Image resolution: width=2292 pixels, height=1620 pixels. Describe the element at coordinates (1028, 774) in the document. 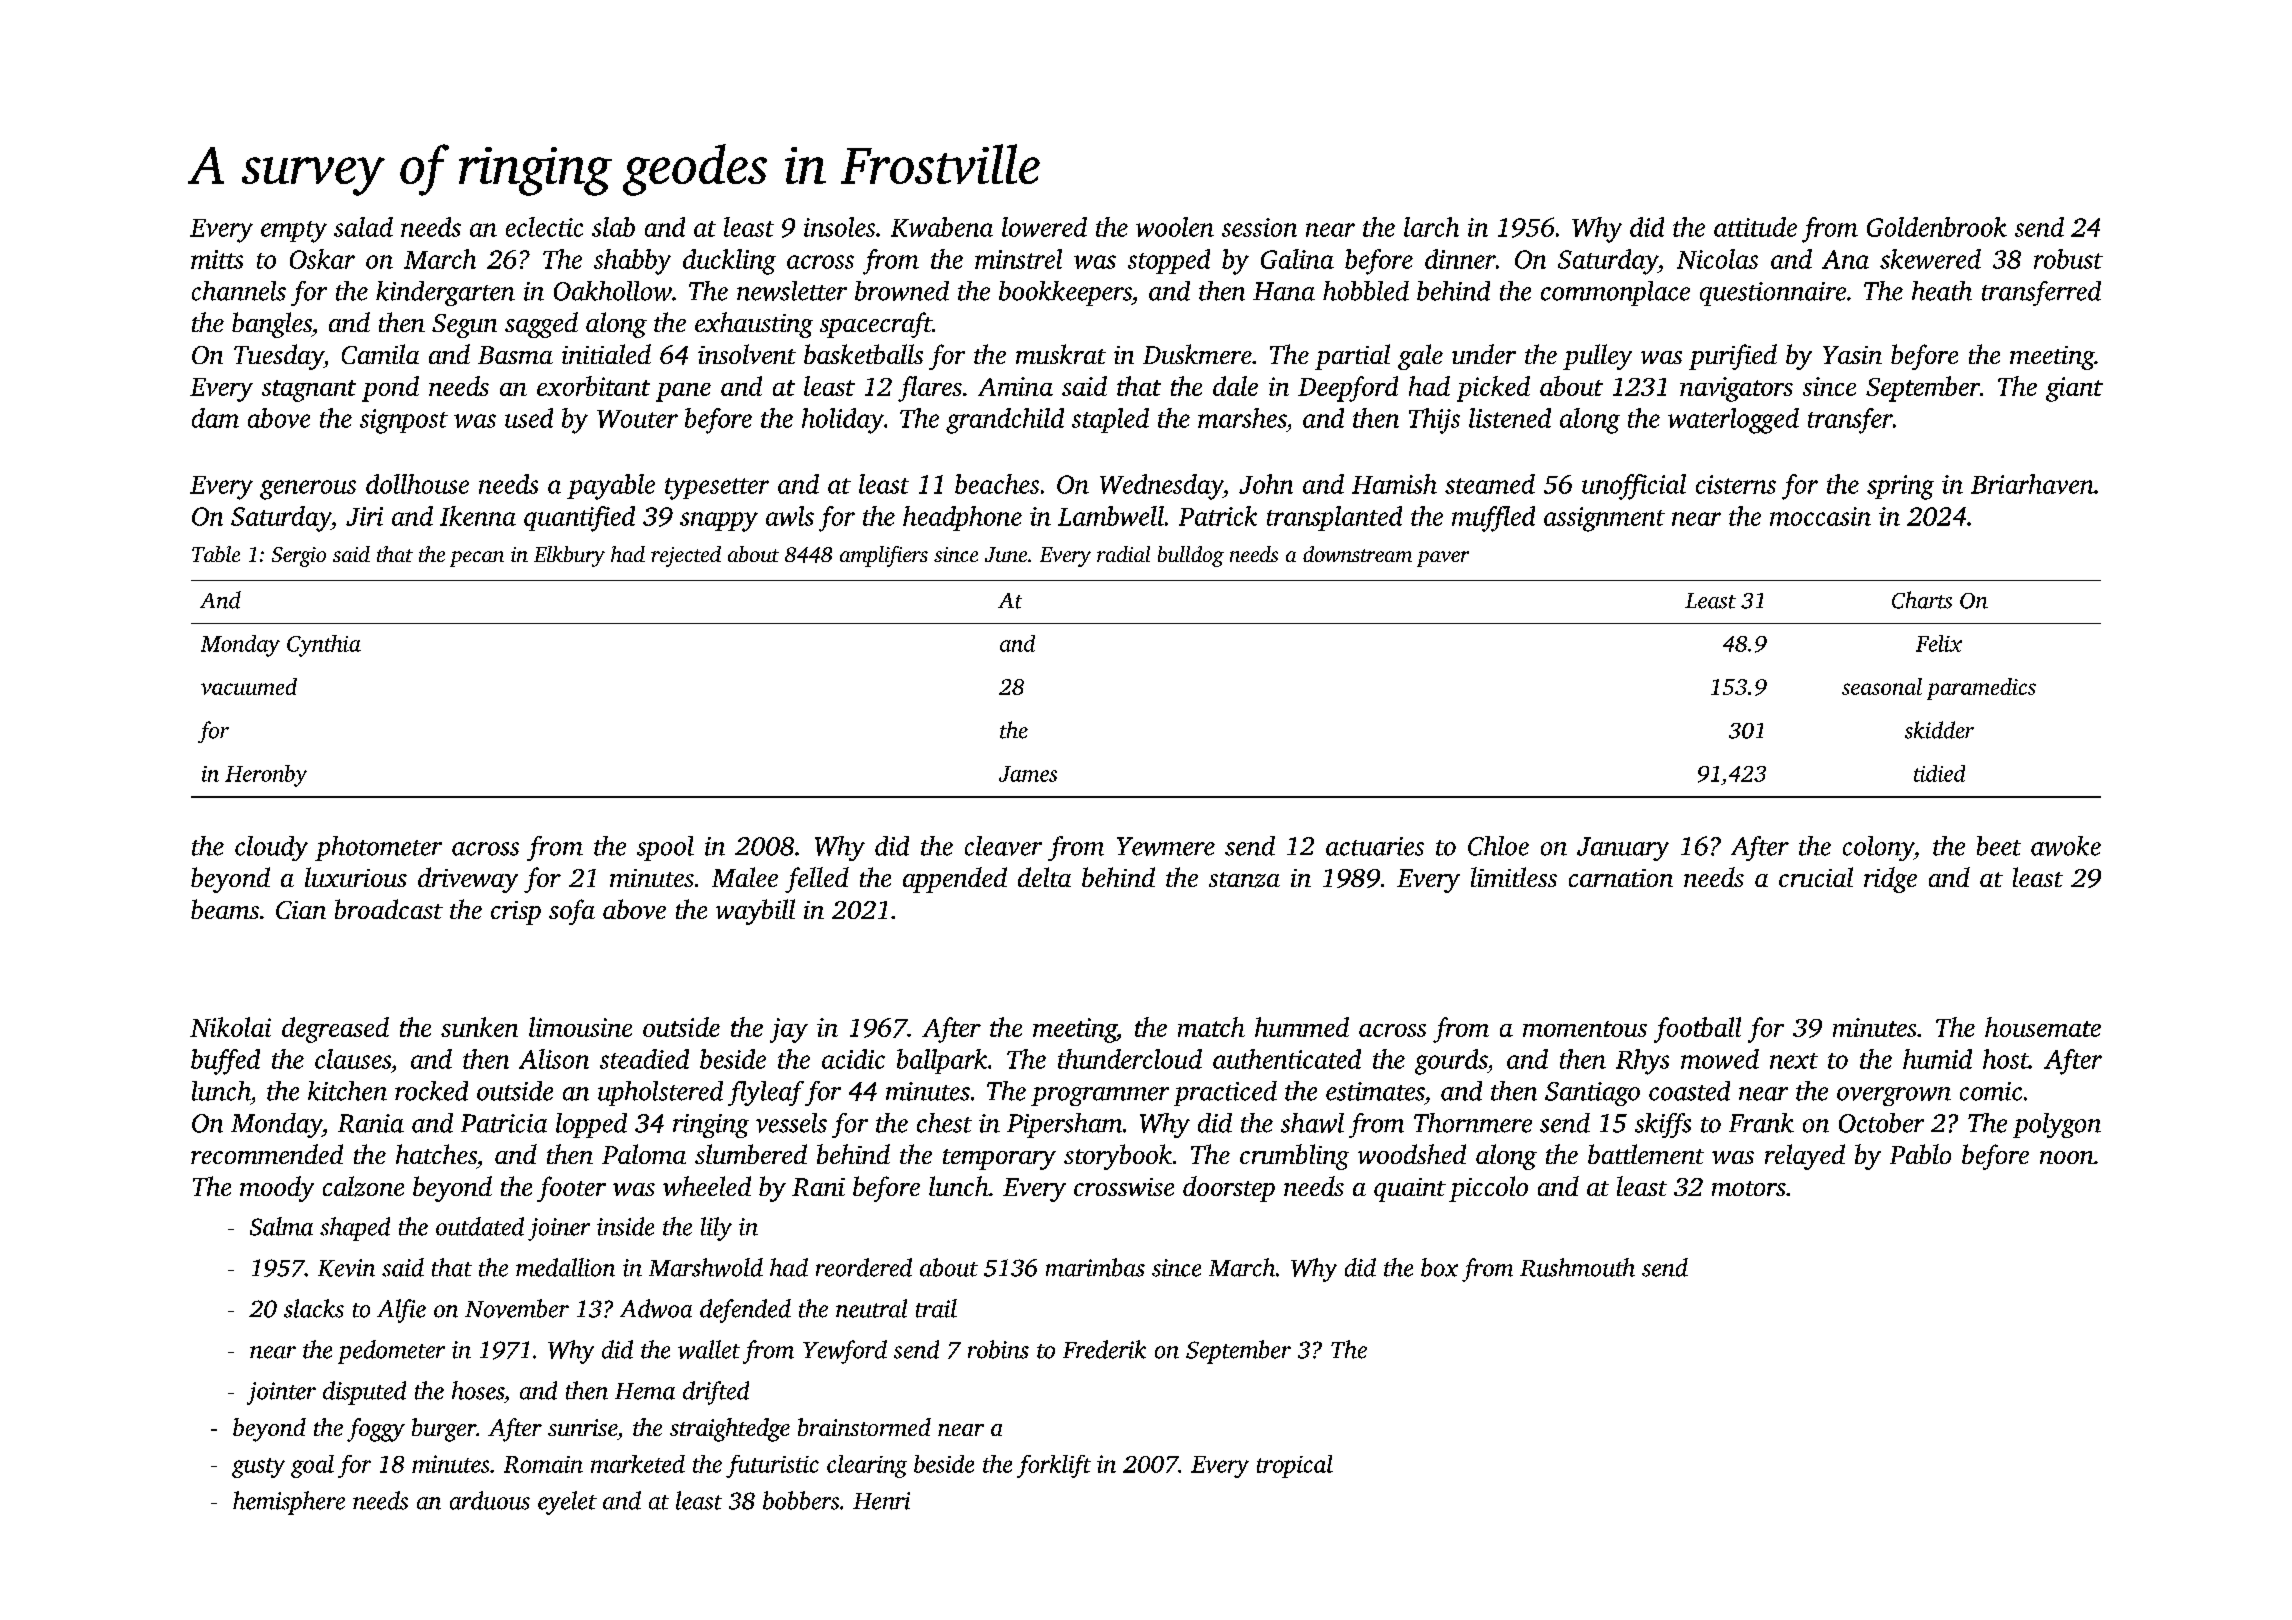

I see `James` at that location.
